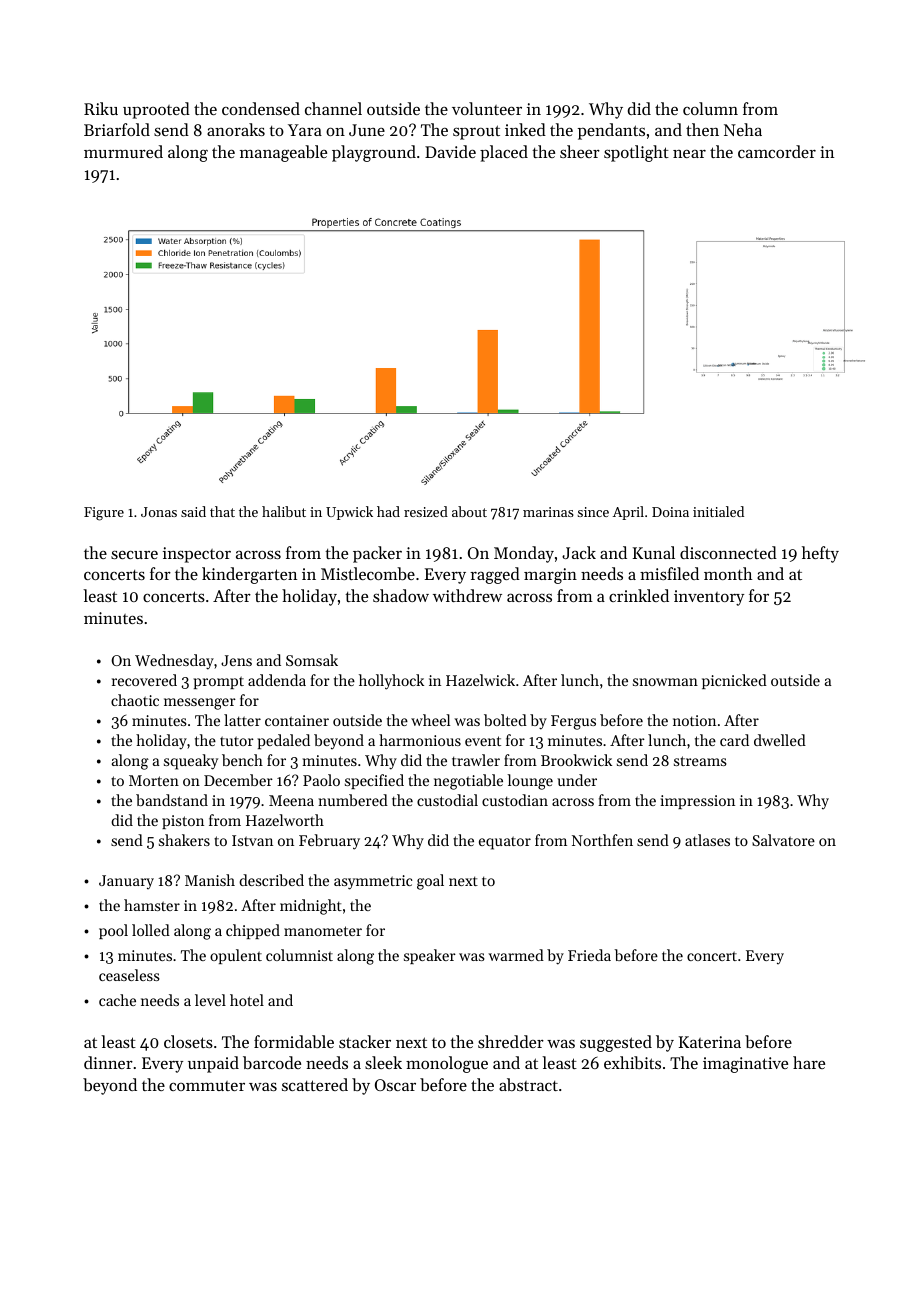  I want to click on secure, so click(134, 554).
